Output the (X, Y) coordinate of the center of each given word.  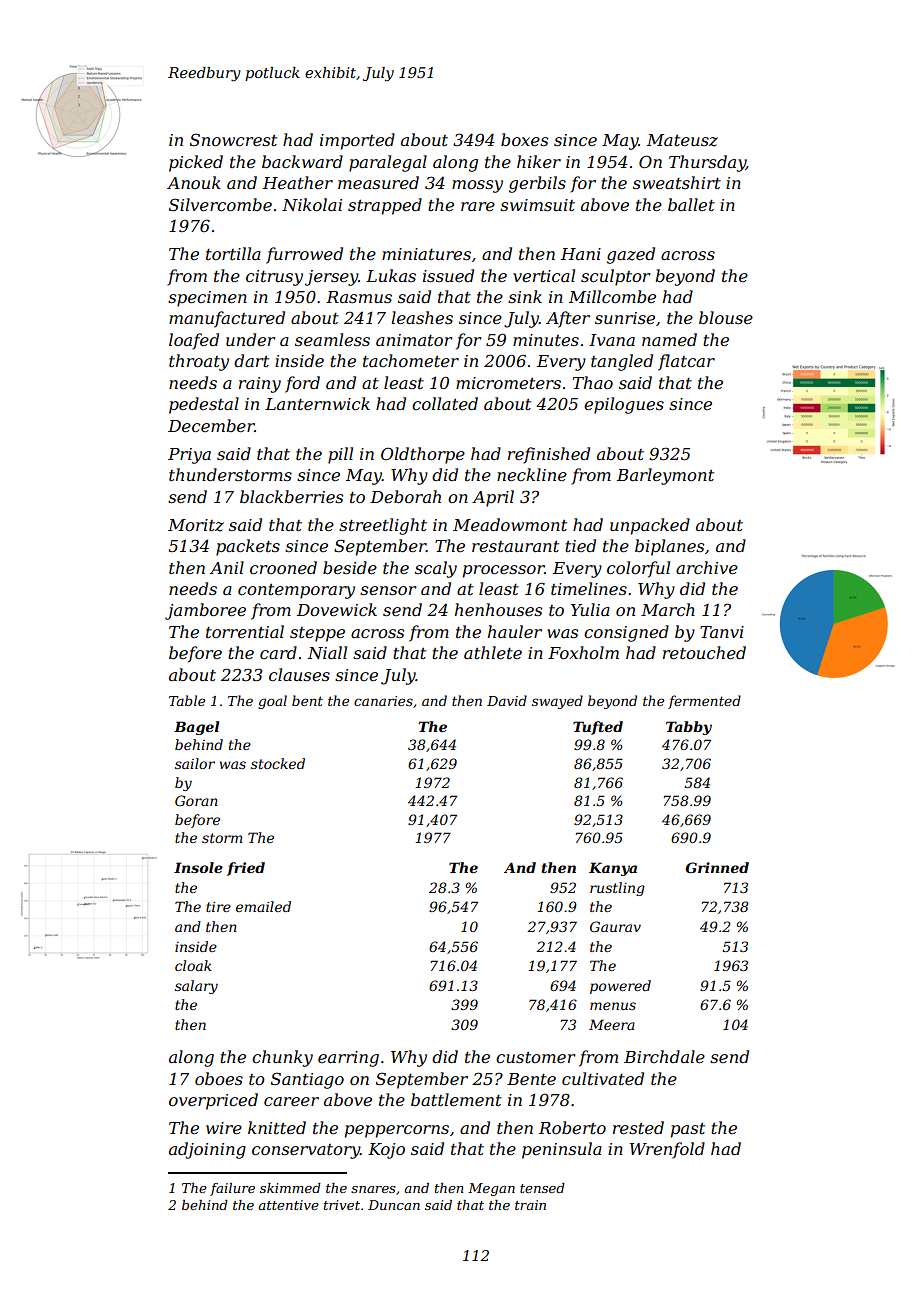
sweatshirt (677, 182)
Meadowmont (510, 524)
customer (536, 1057)
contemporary (296, 591)
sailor (195, 763)
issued (448, 275)
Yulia (590, 609)
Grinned (717, 867)
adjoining (207, 1150)
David (507, 700)
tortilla (233, 253)
